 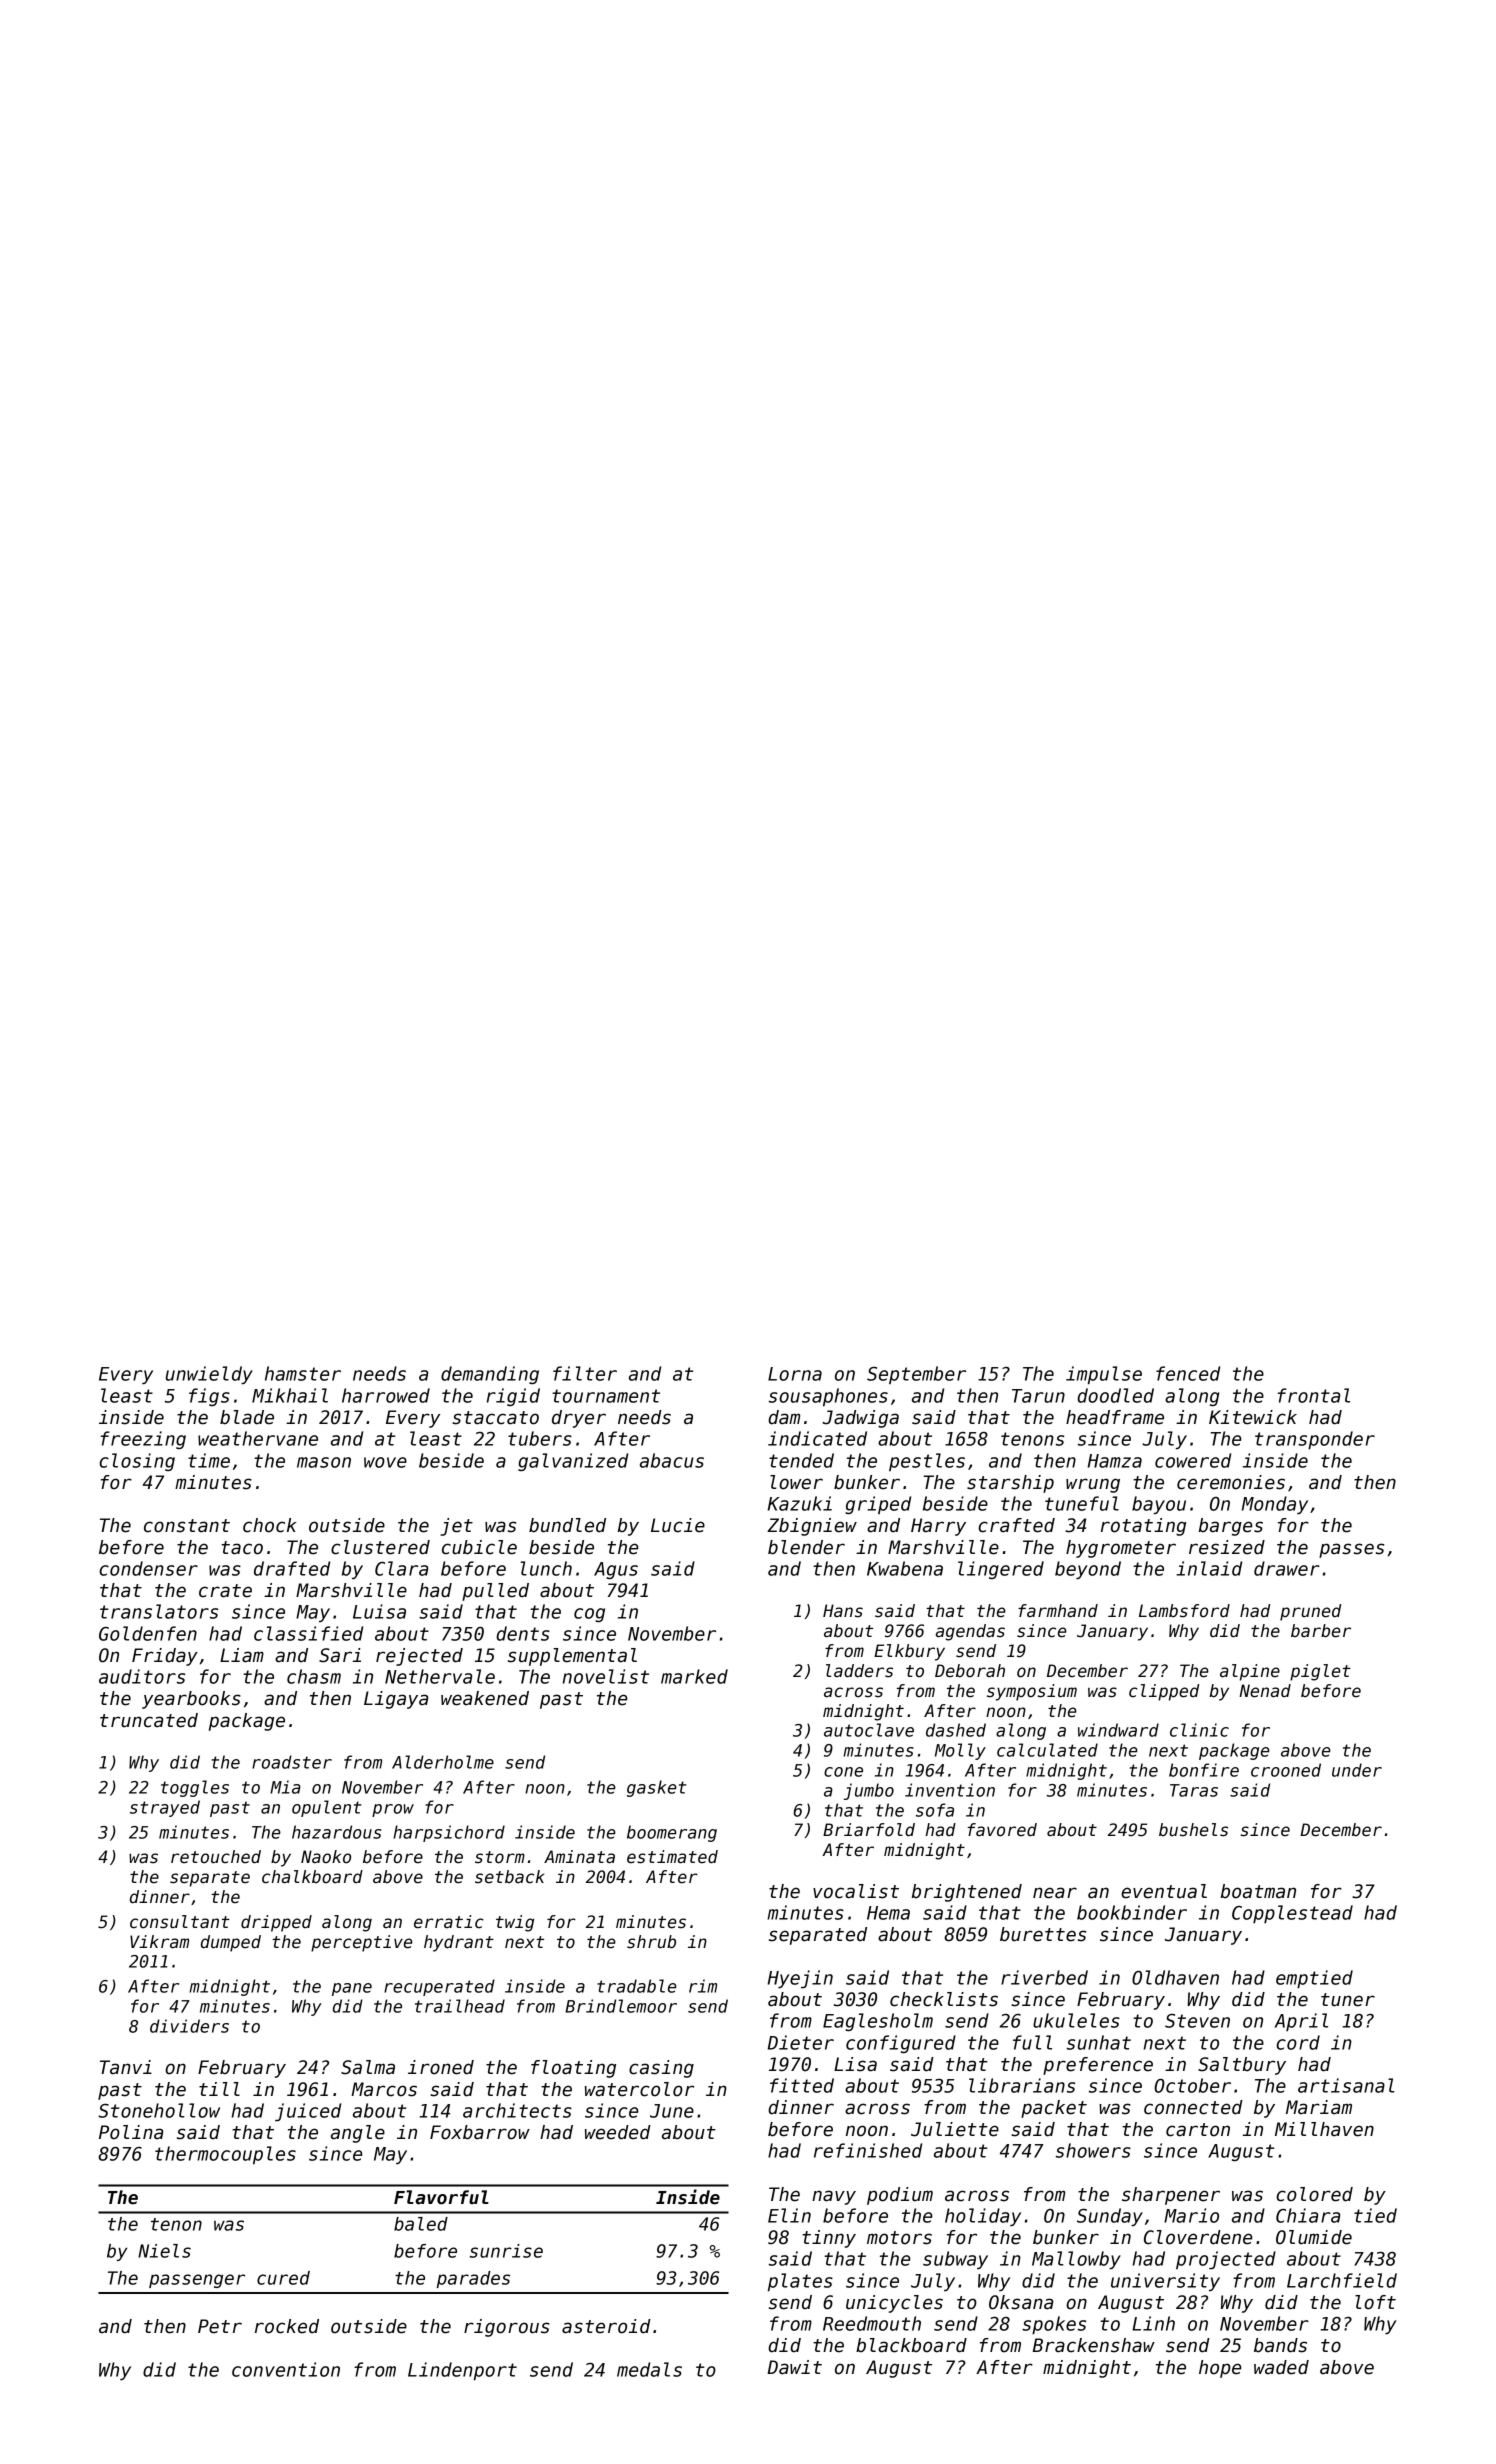 What do you see at coordinates (191, 1700) in the screenshot?
I see `yearbooks` at bounding box center [191, 1700].
